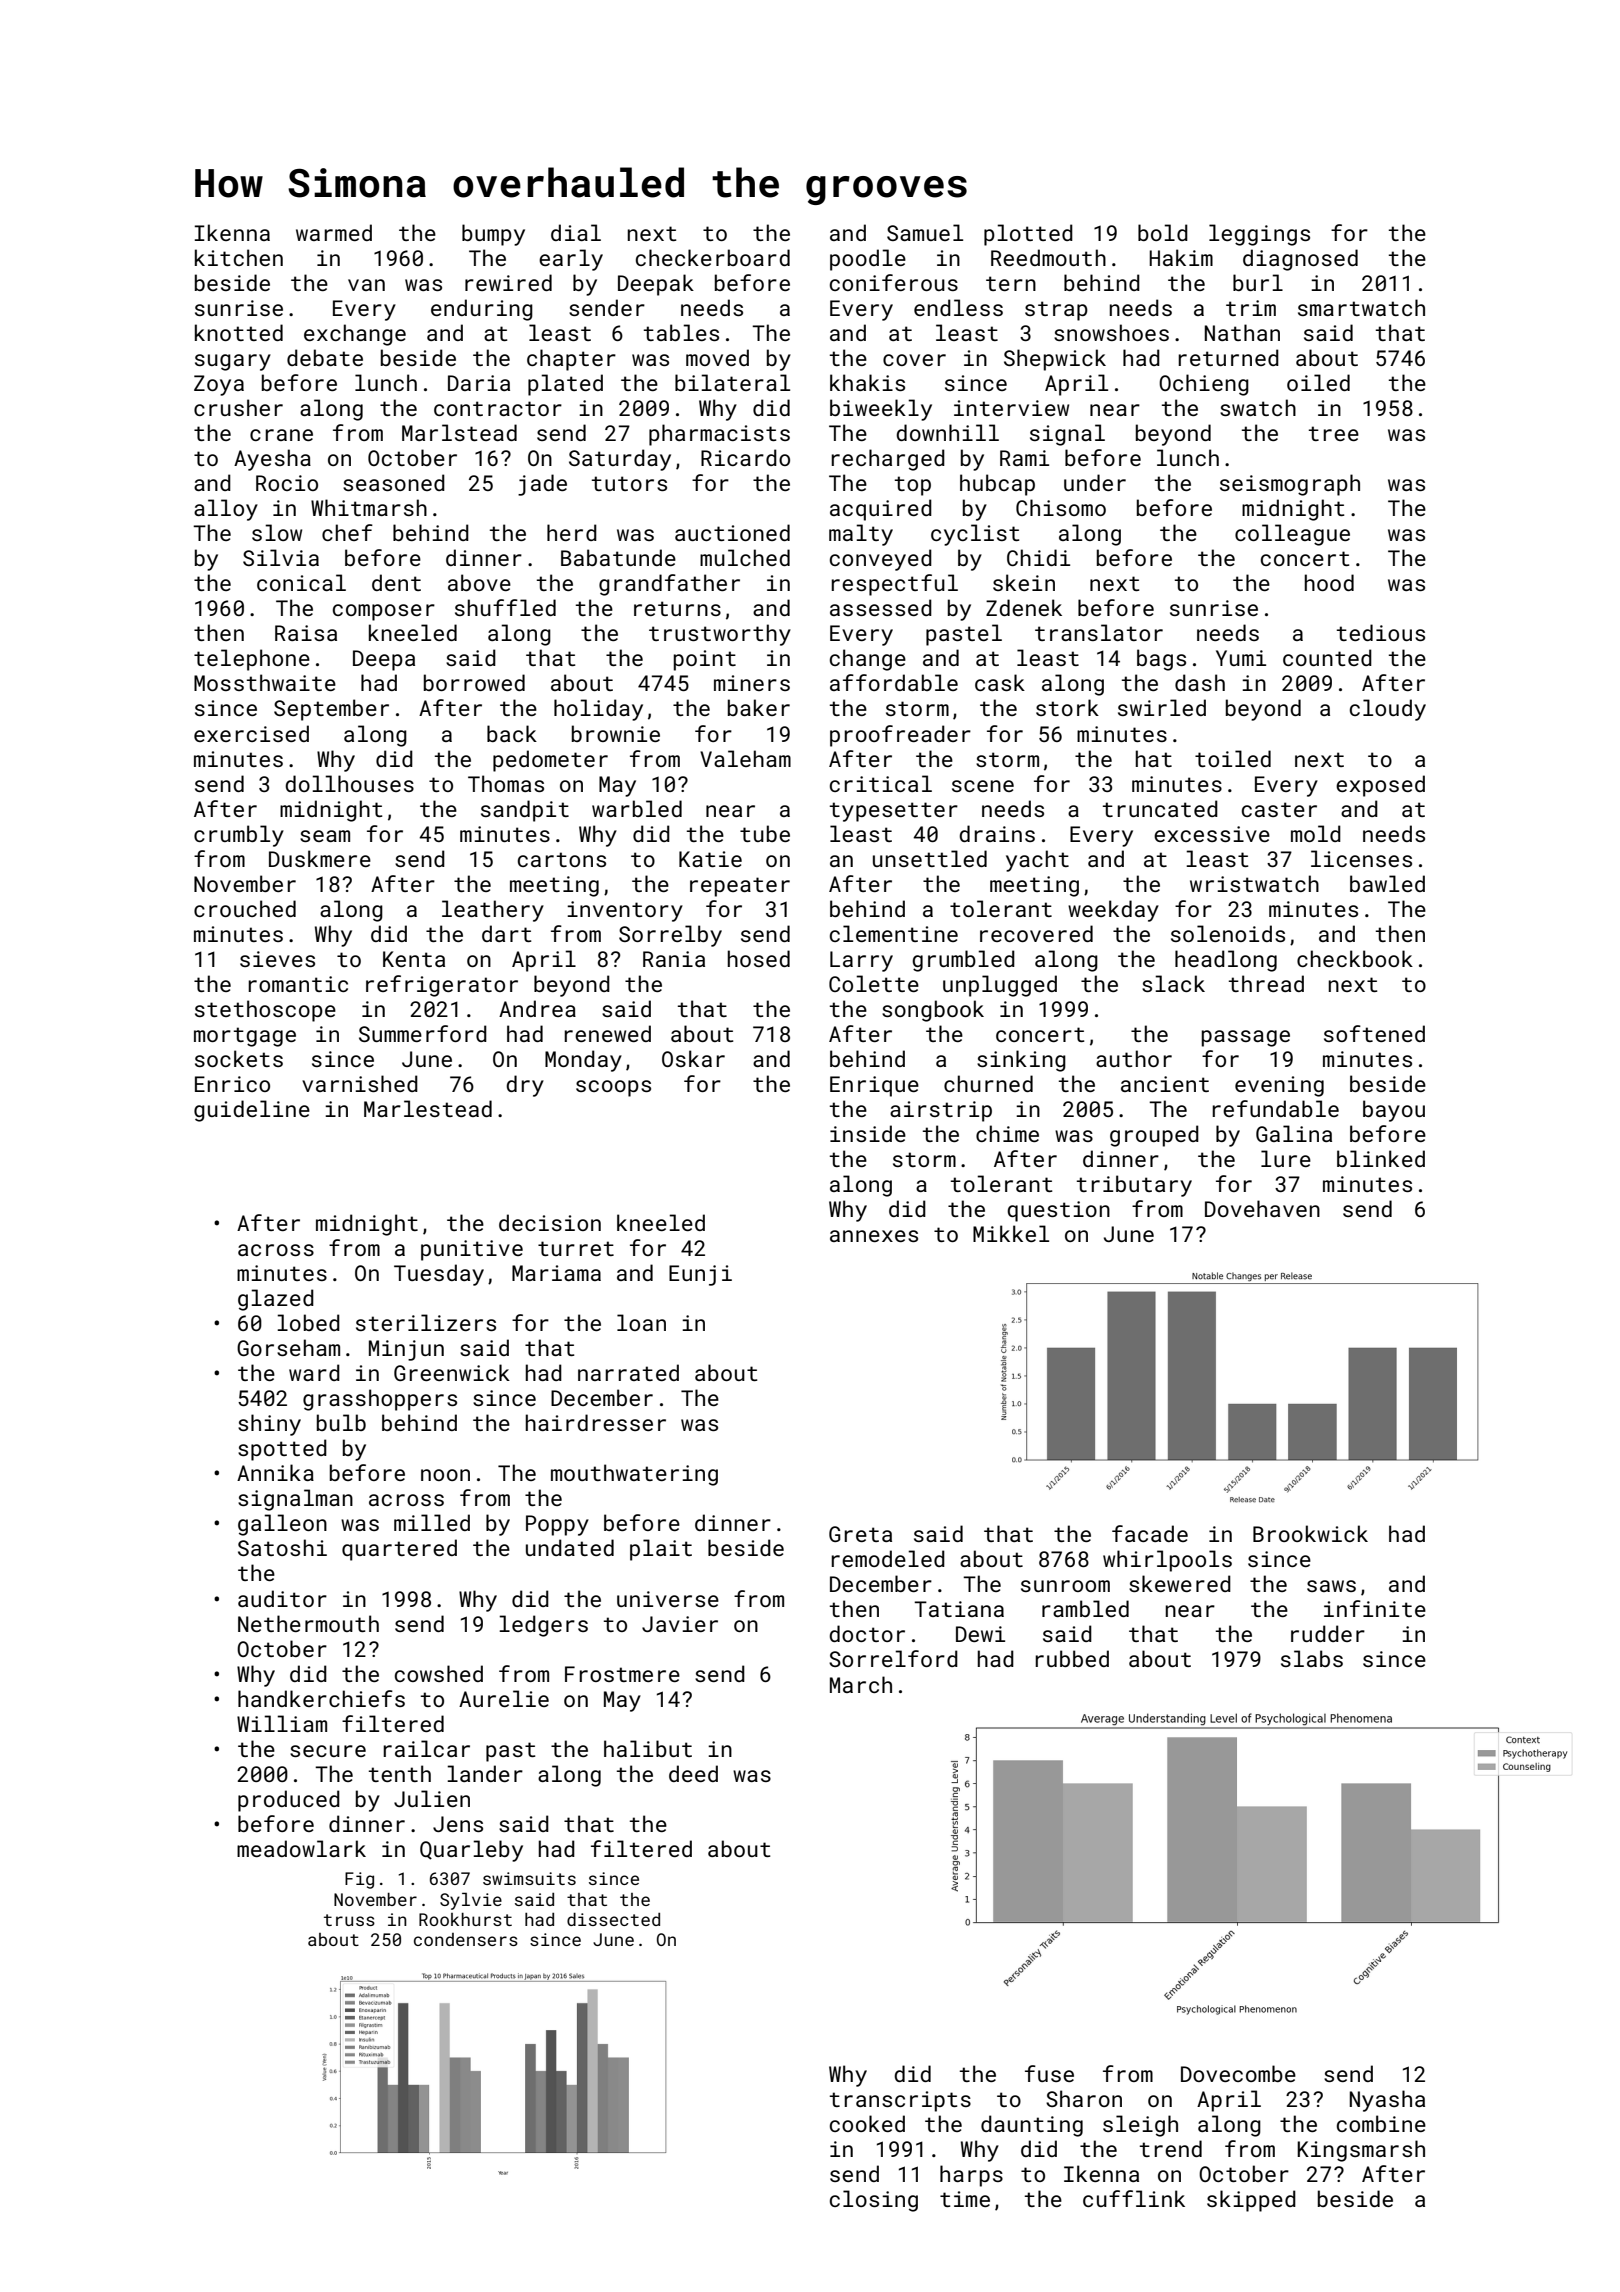  Describe the element at coordinates (341, 1422) in the page. I see `bulb` at that location.
